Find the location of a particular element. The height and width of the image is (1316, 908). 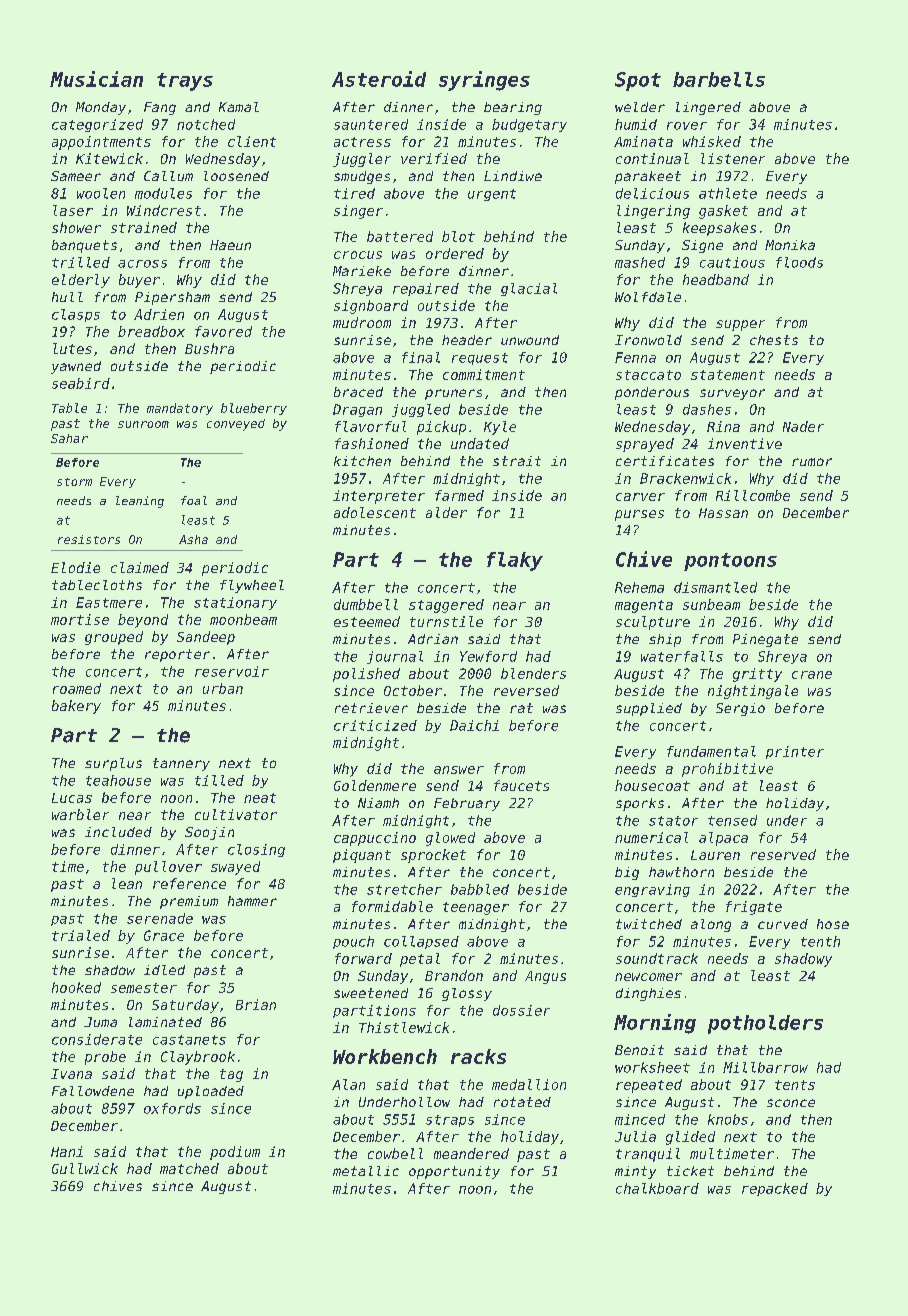

opportunity is located at coordinates (454, 1172).
